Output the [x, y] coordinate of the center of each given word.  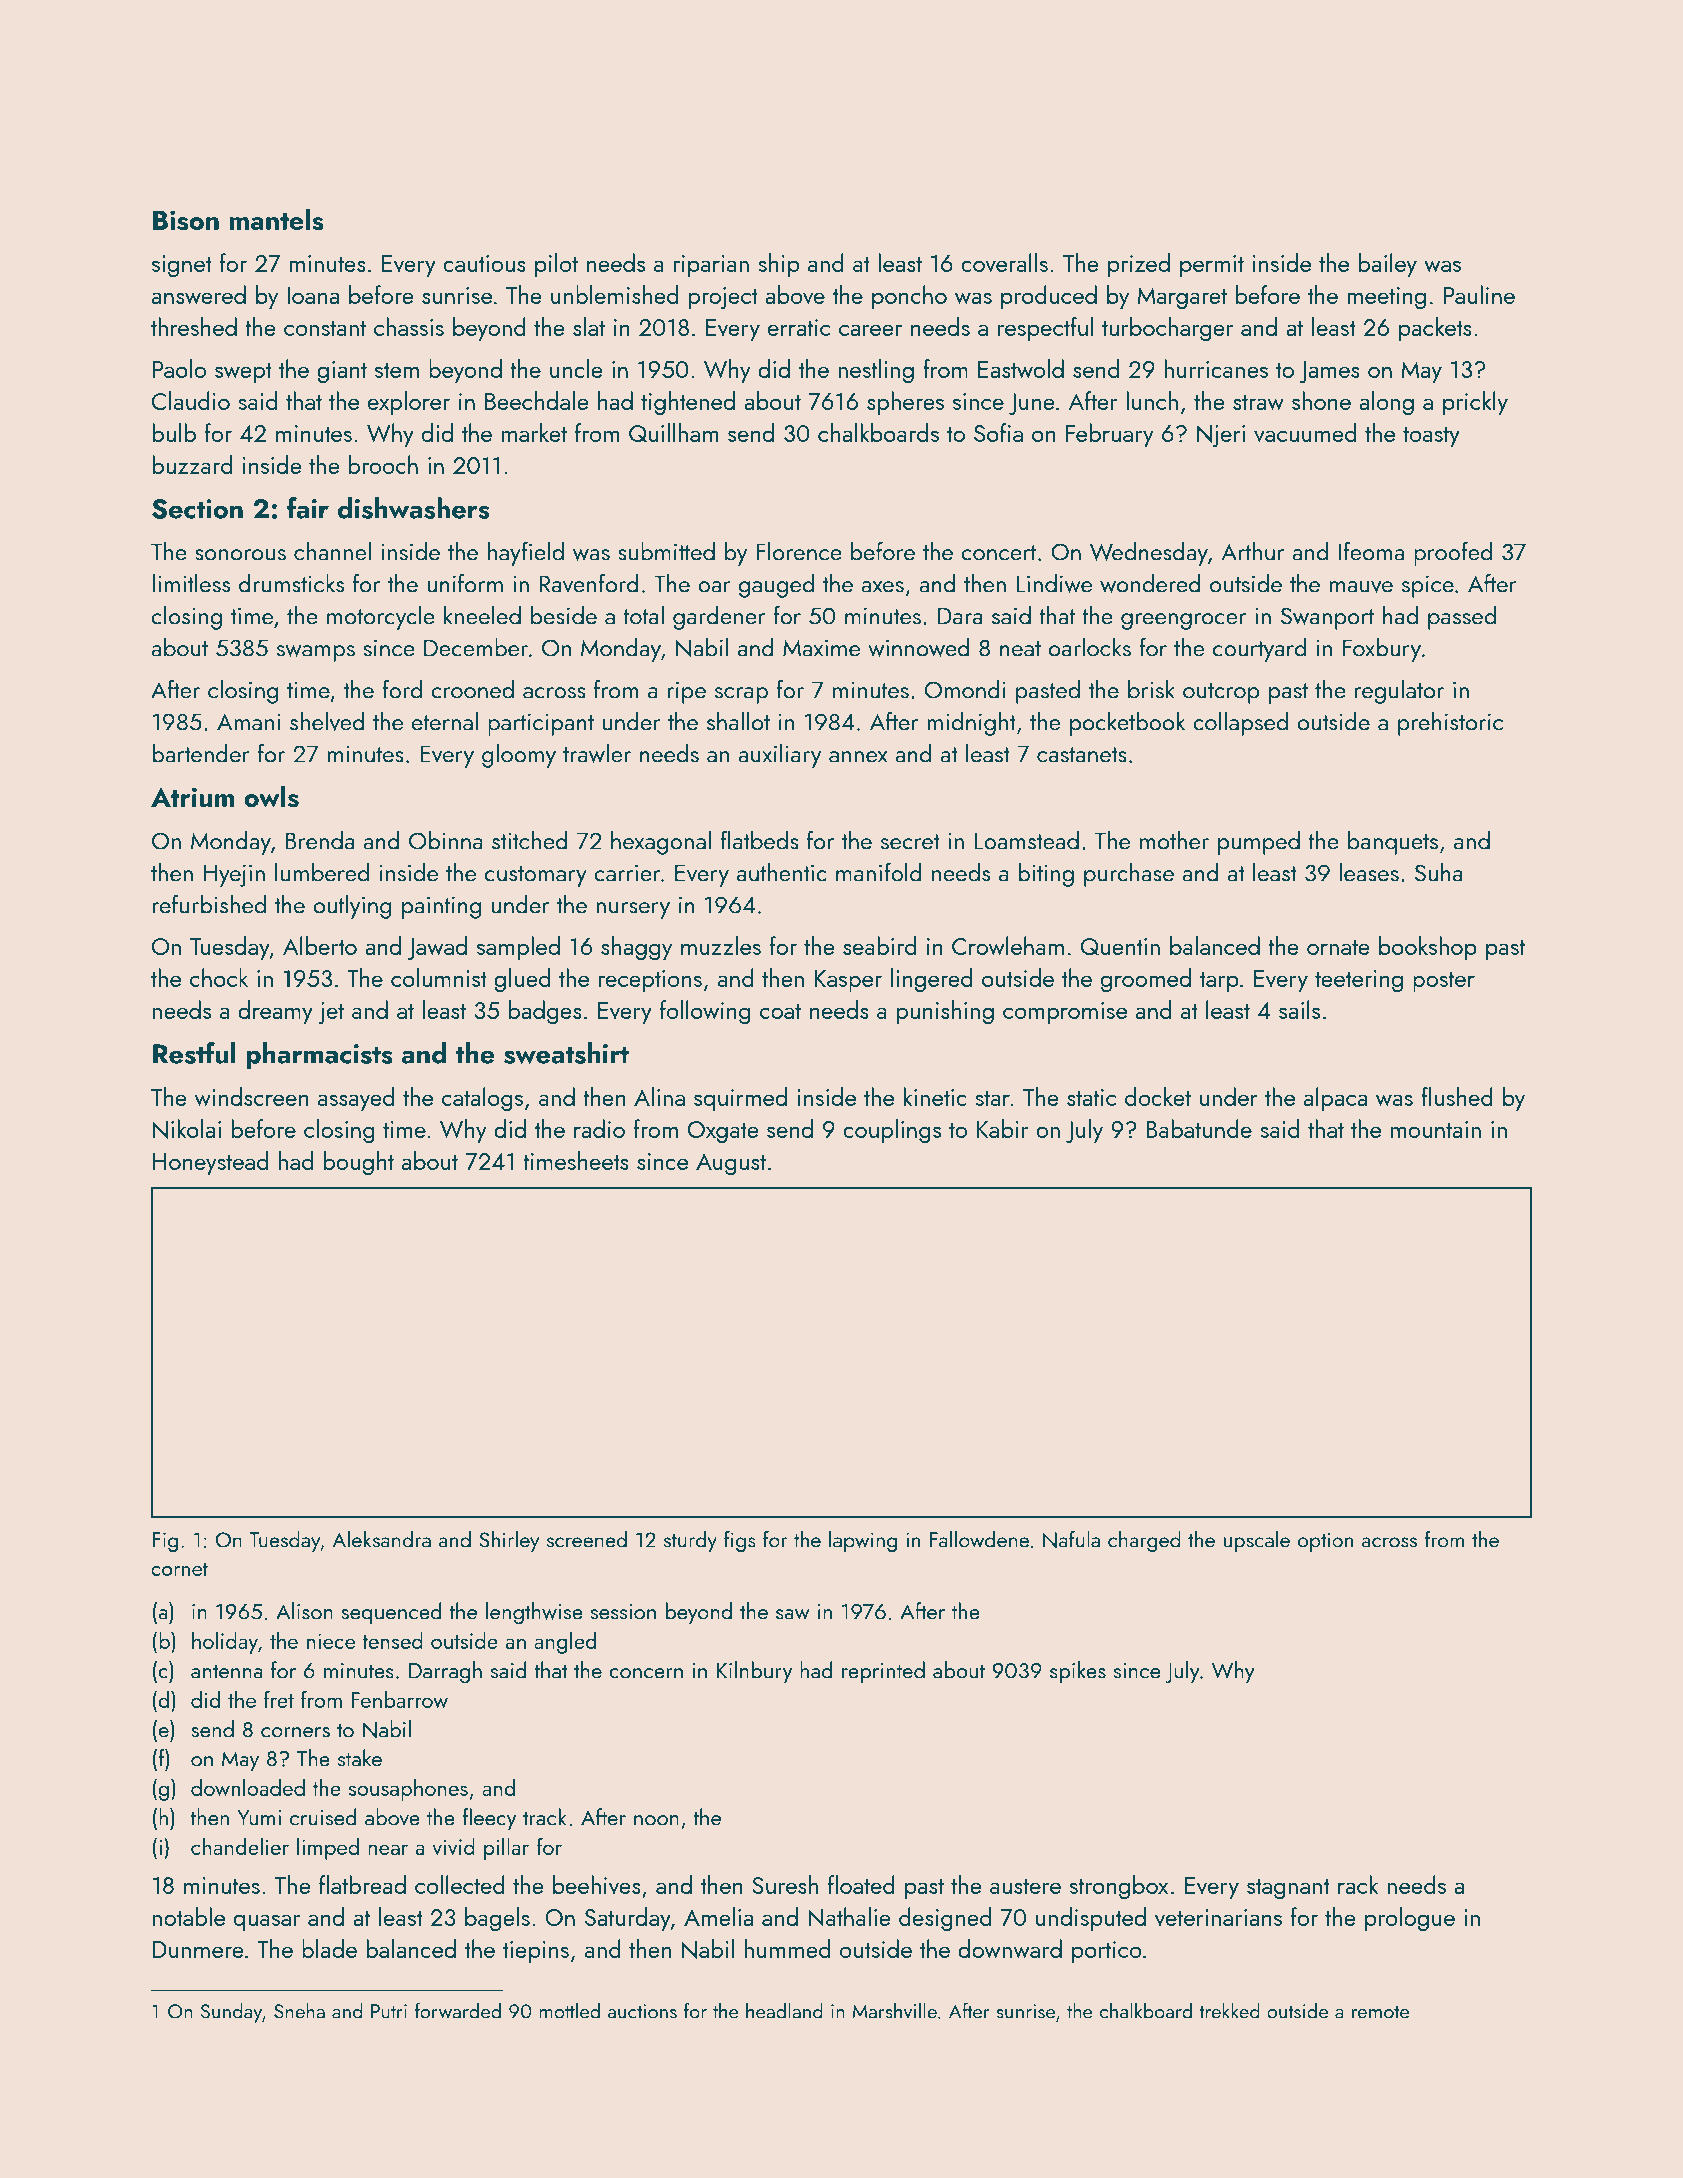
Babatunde [1199, 1128]
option [1325, 1542]
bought [359, 1163]
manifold [879, 872]
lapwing [863, 1541]
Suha [1439, 872]
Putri [389, 2011]
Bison [186, 220]
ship [778, 265]
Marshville [894, 2010]
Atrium [192, 797]
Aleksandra [381, 1539]
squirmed [740, 1099]
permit [1212, 266]
